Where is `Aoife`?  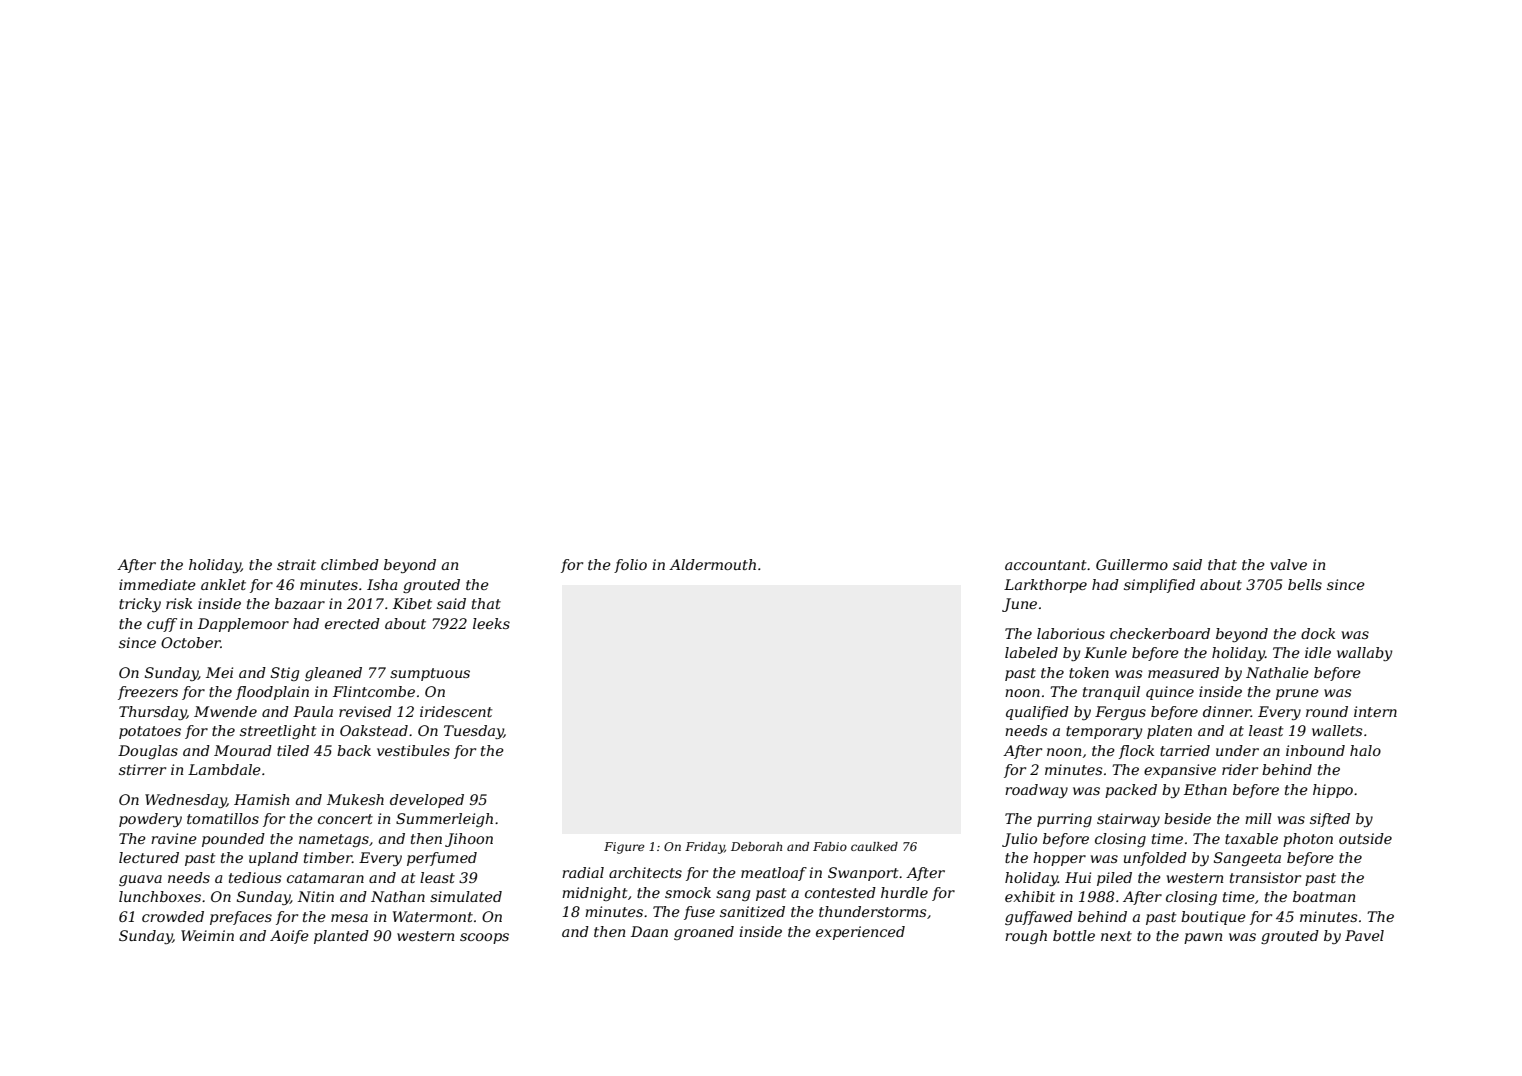
Aoife is located at coordinates (289, 937).
